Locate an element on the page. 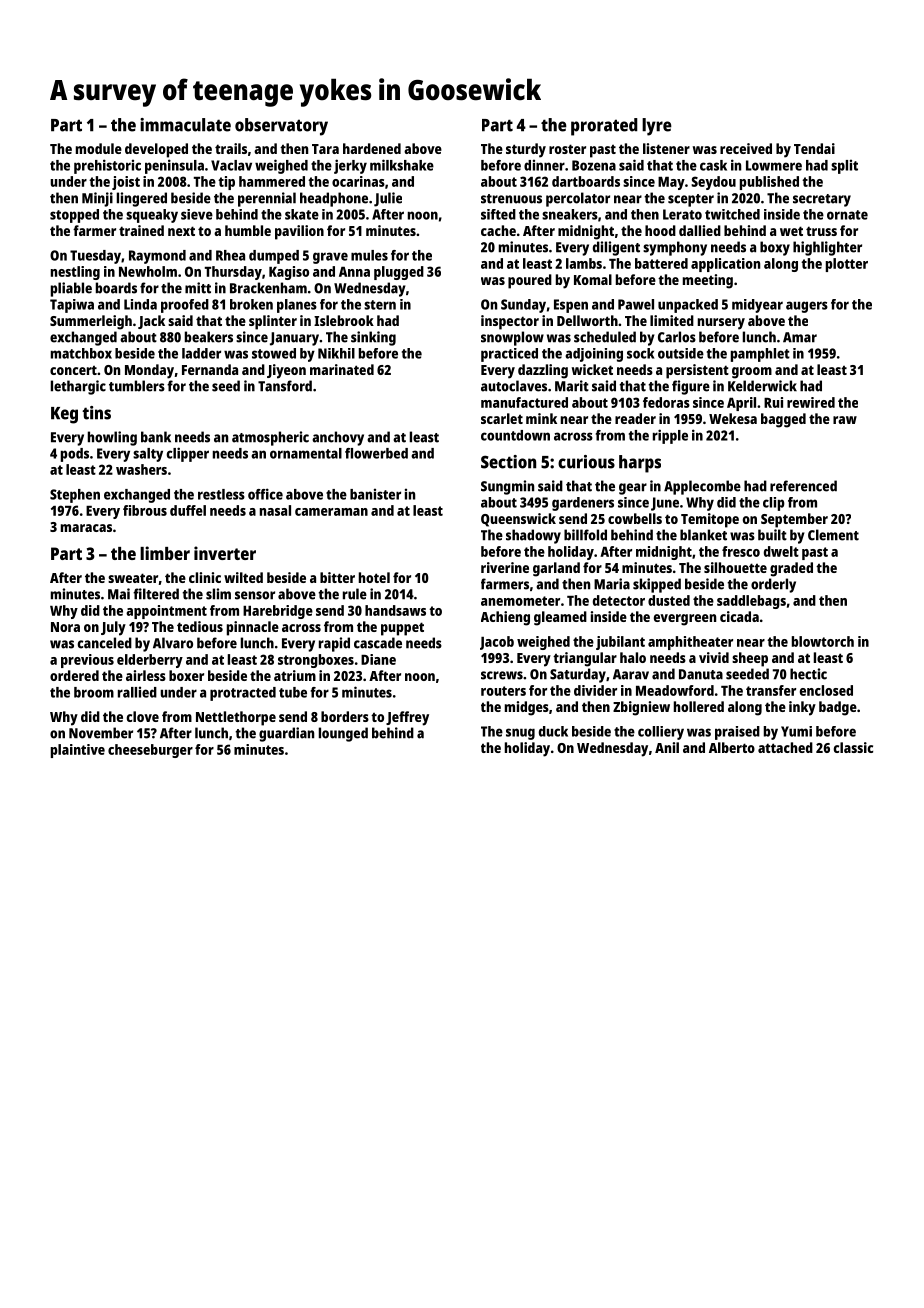  Monday is located at coordinates (149, 371).
